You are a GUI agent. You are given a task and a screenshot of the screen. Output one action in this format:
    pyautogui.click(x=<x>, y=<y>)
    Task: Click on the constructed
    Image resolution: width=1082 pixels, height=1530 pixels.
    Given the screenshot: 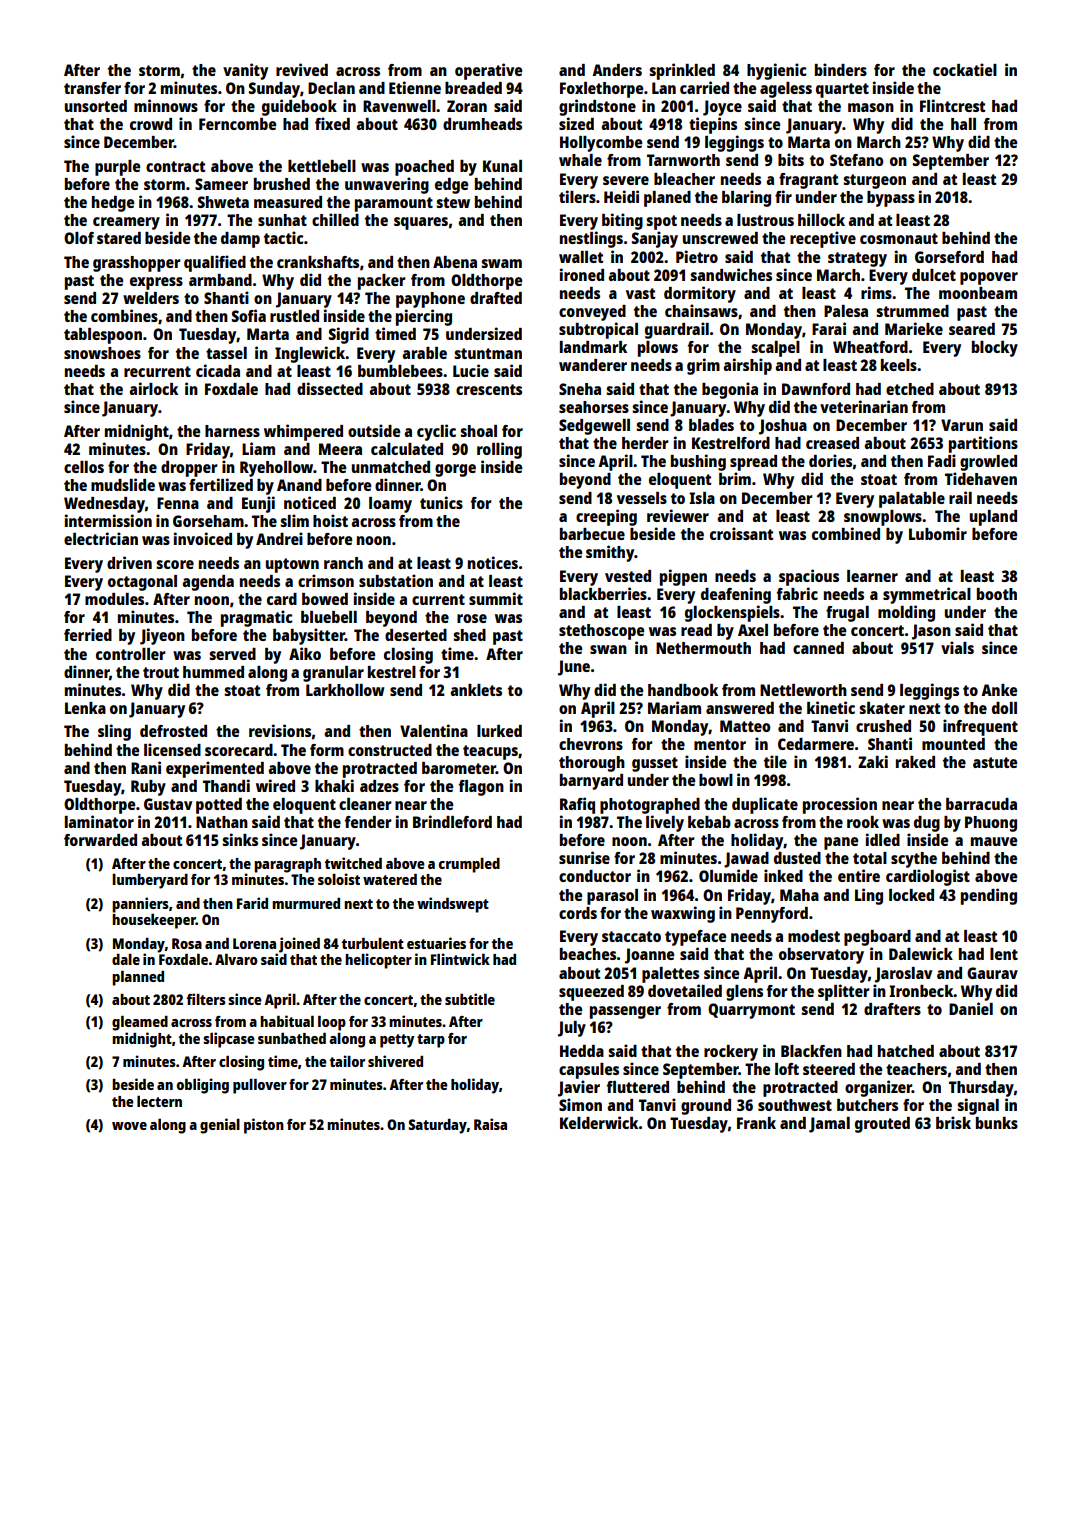 What is the action you would take?
    pyautogui.click(x=390, y=750)
